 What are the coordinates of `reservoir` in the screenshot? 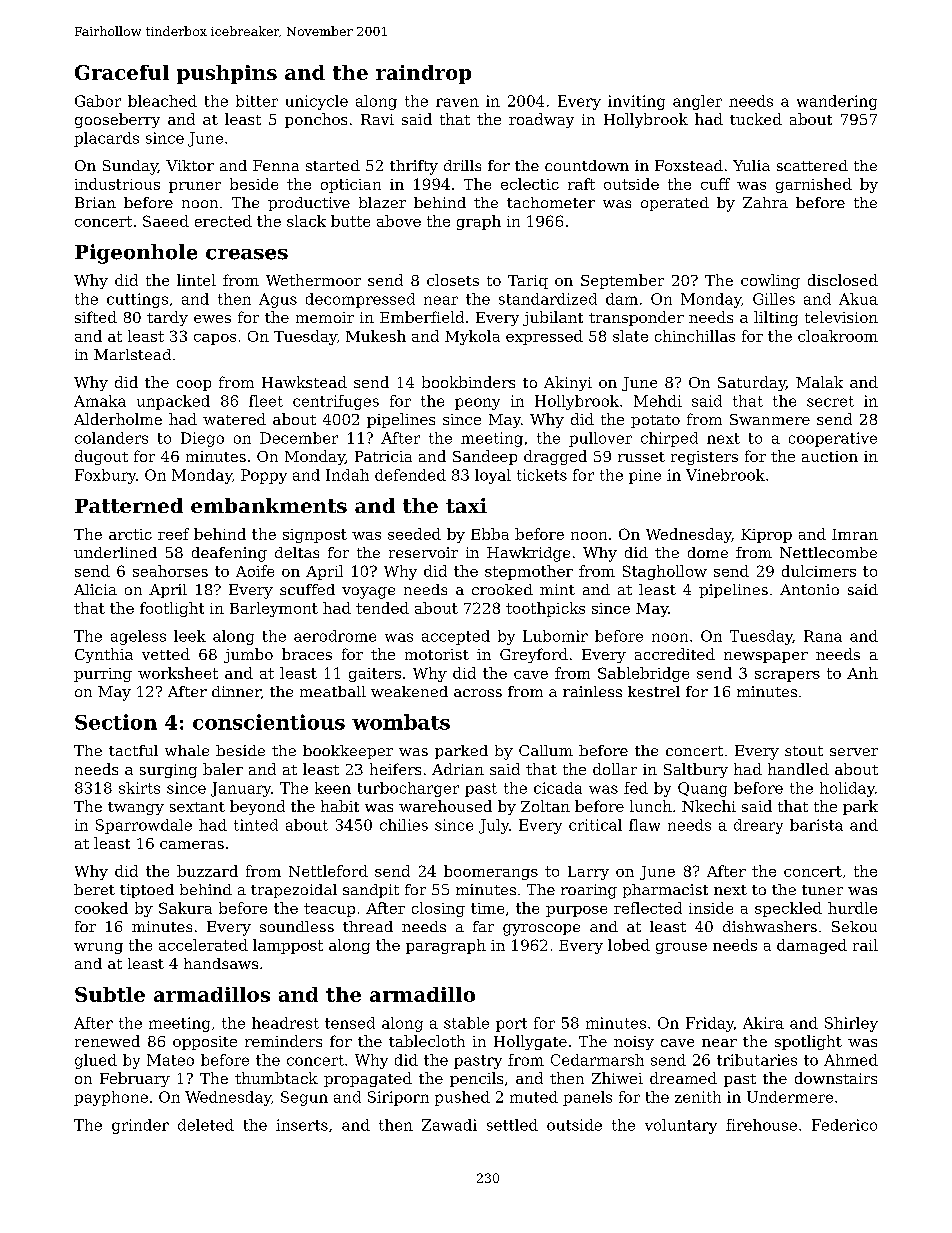 It's located at (423, 552).
